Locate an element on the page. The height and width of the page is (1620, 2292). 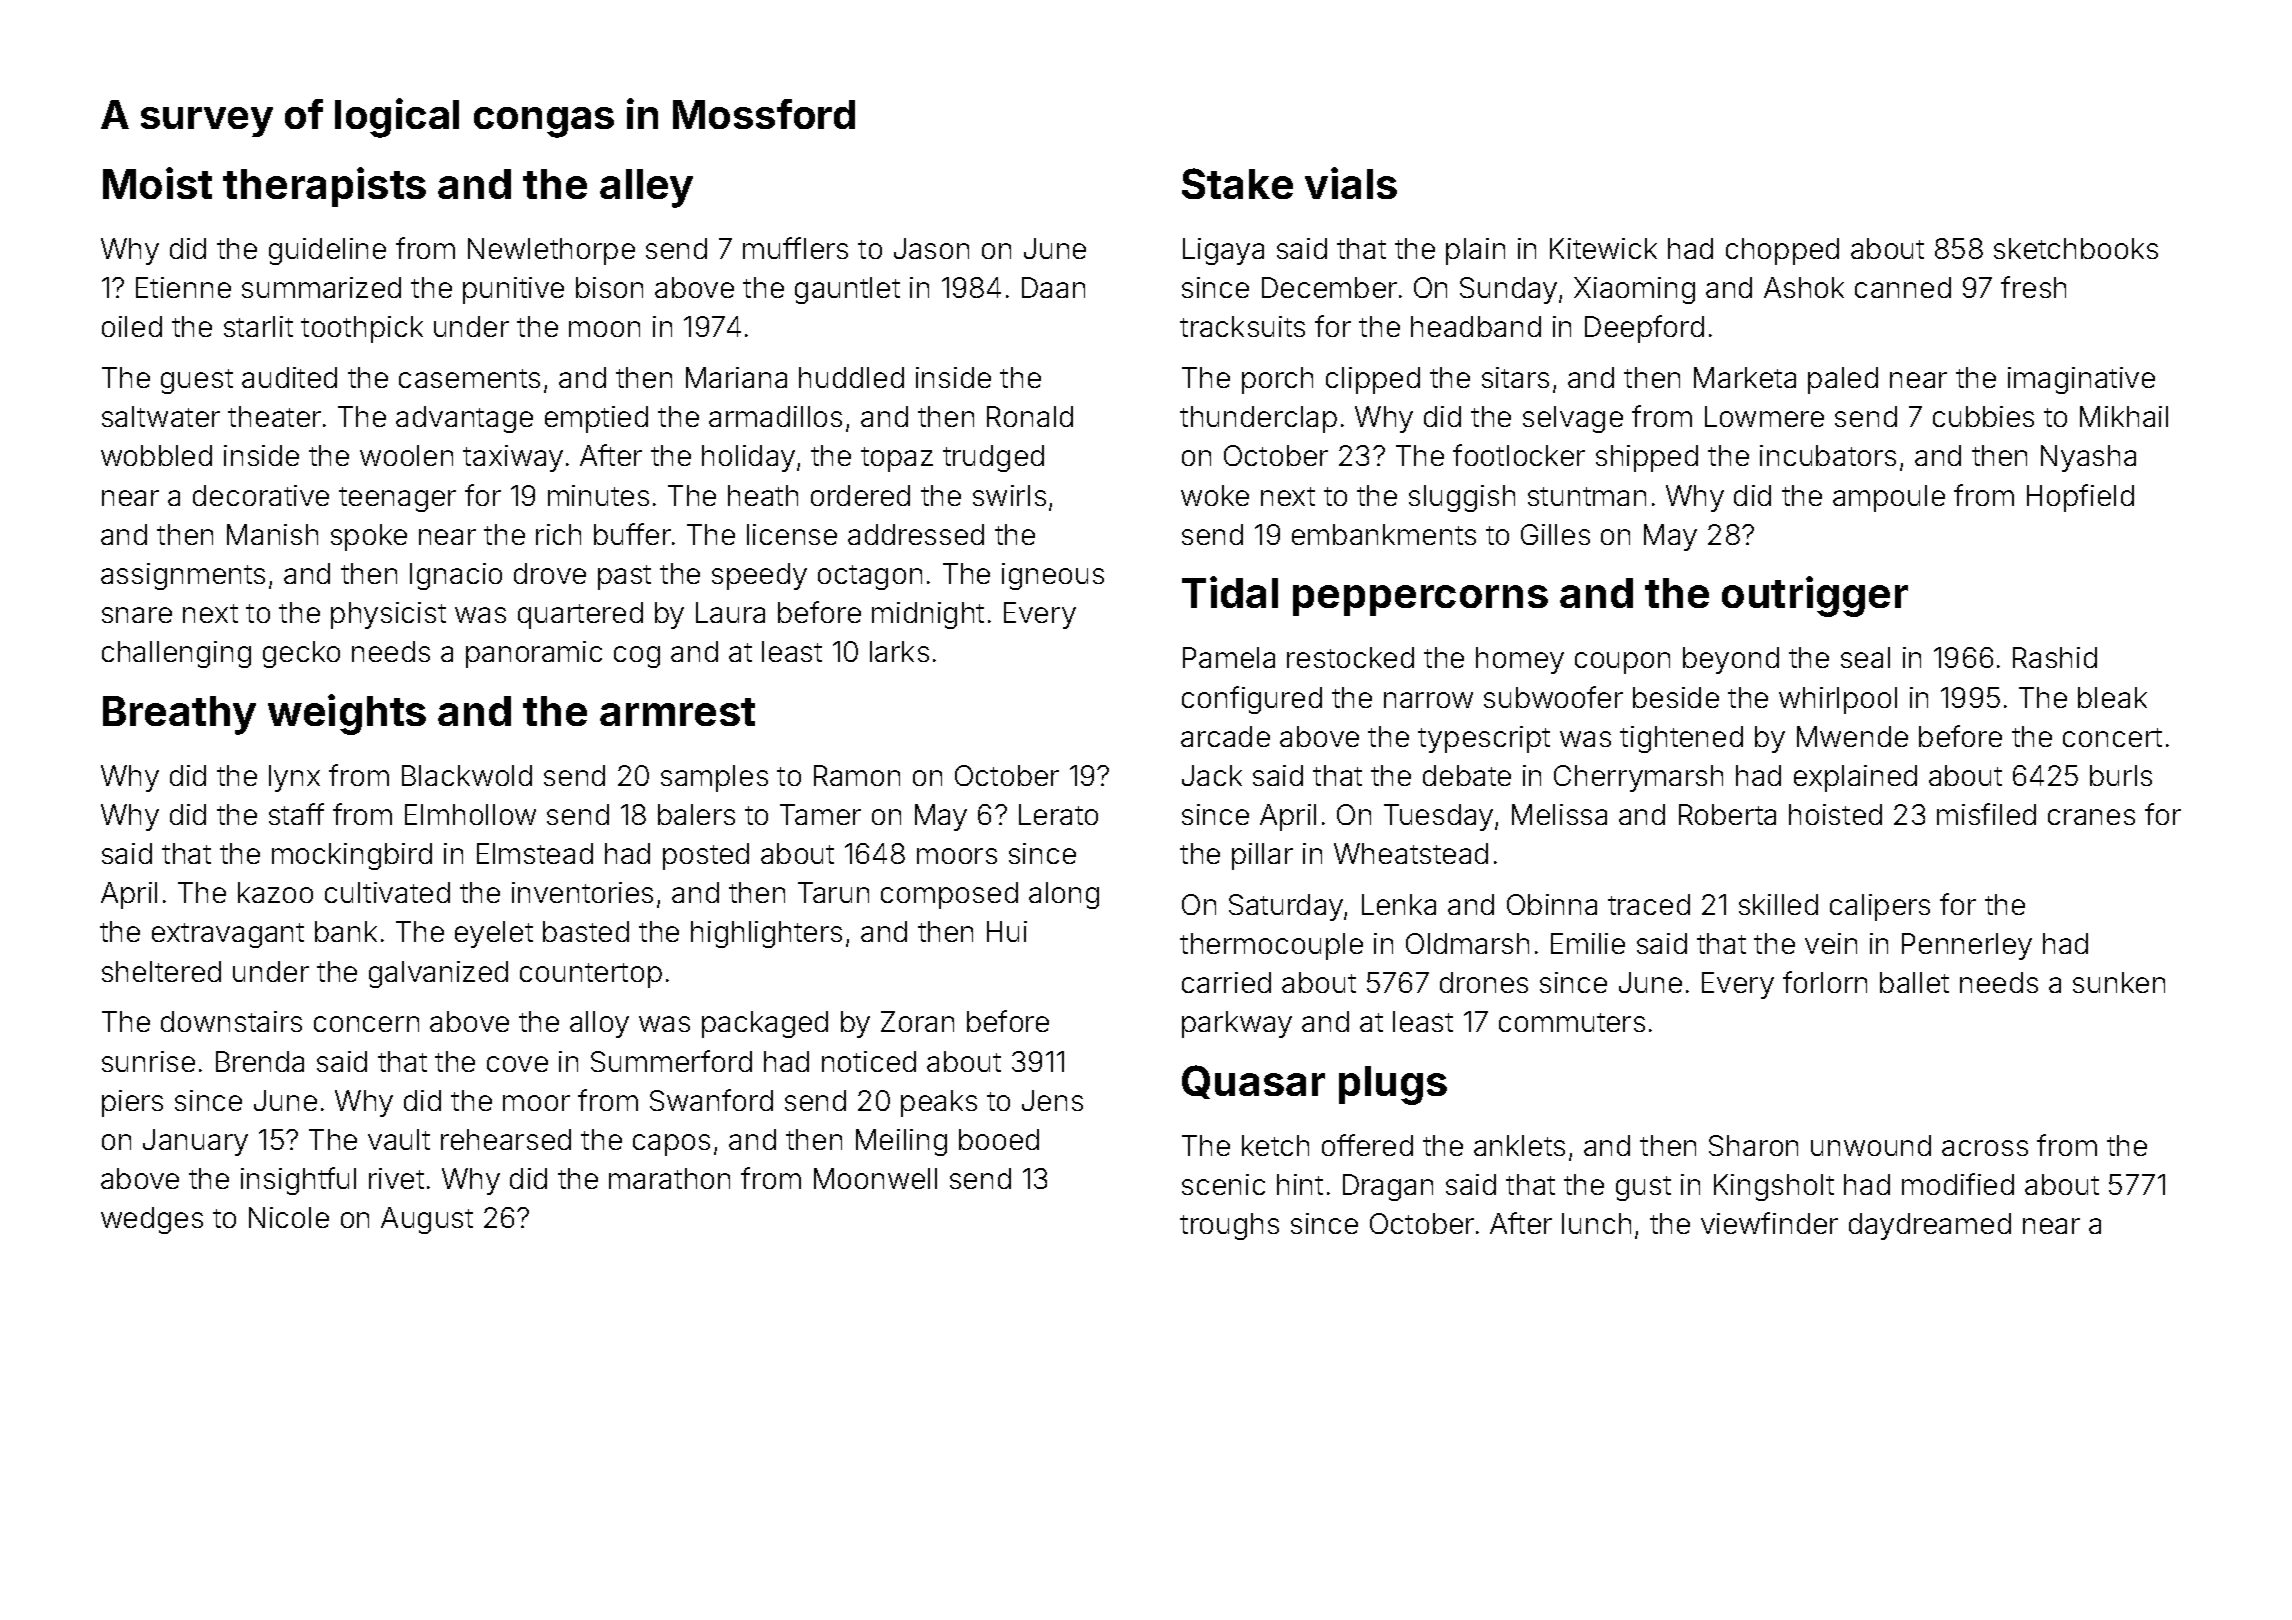
paled is located at coordinates (1843, 380).
